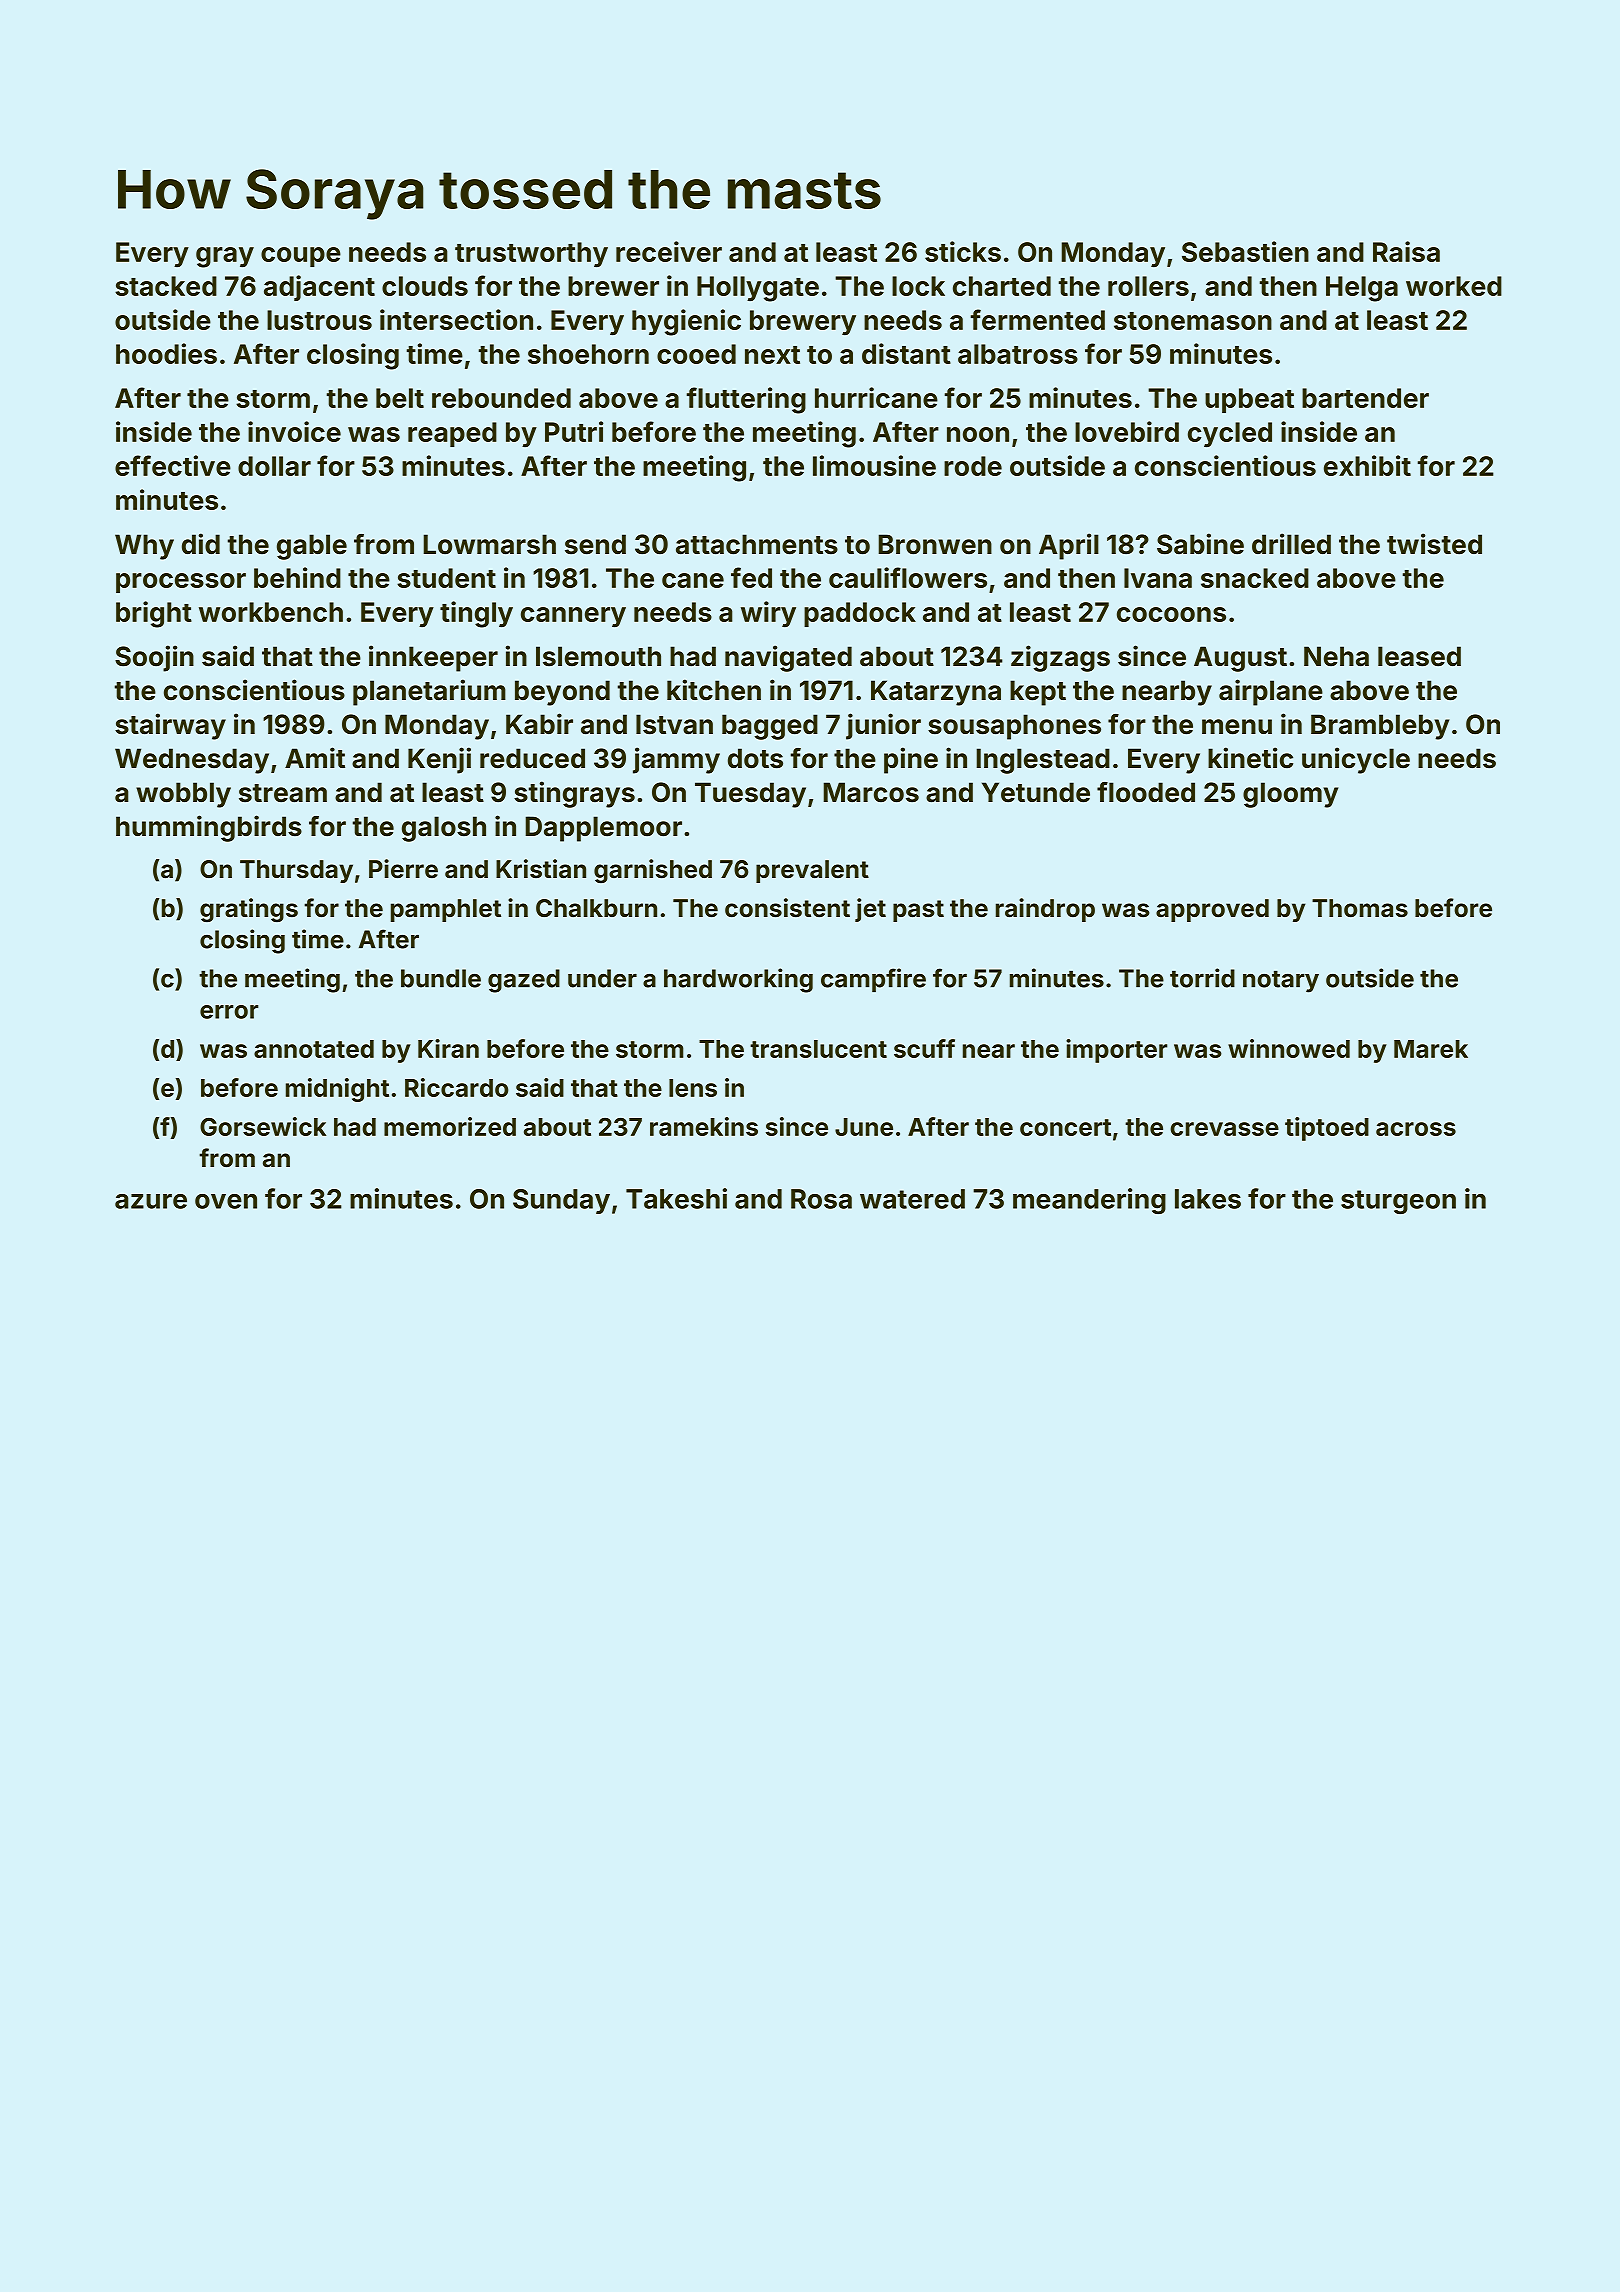  What do you see at coordinates (1060, 658) in the image?
I see `zigzags` at bounding box center [1060, 658].
